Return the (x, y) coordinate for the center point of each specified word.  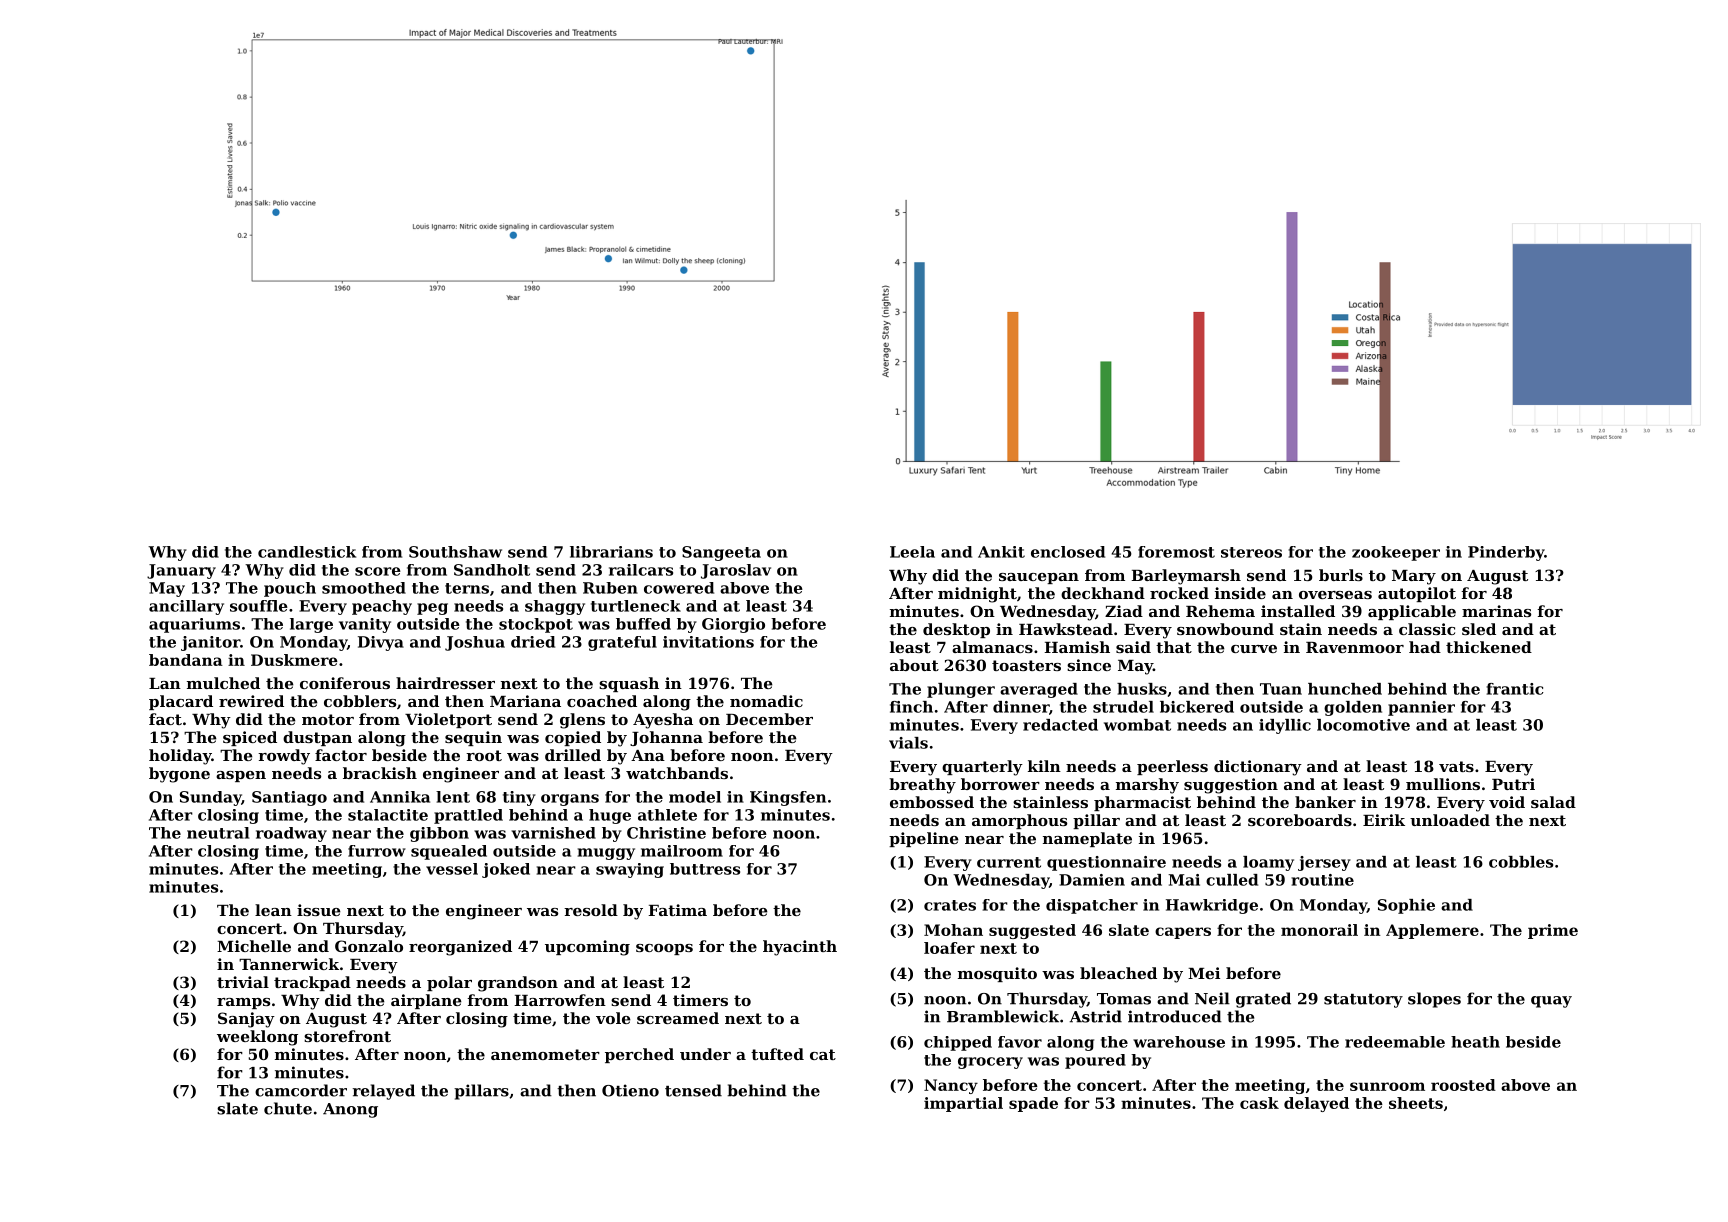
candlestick (307, 552)
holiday (180, 757)
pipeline (924, 839)
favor (1020, 1042)
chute (288, 1108)
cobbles (1521, 862)
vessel (452, 869)
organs (570, 800)
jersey (1324, 863)
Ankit (1001, 552)
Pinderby (1506, 553)
